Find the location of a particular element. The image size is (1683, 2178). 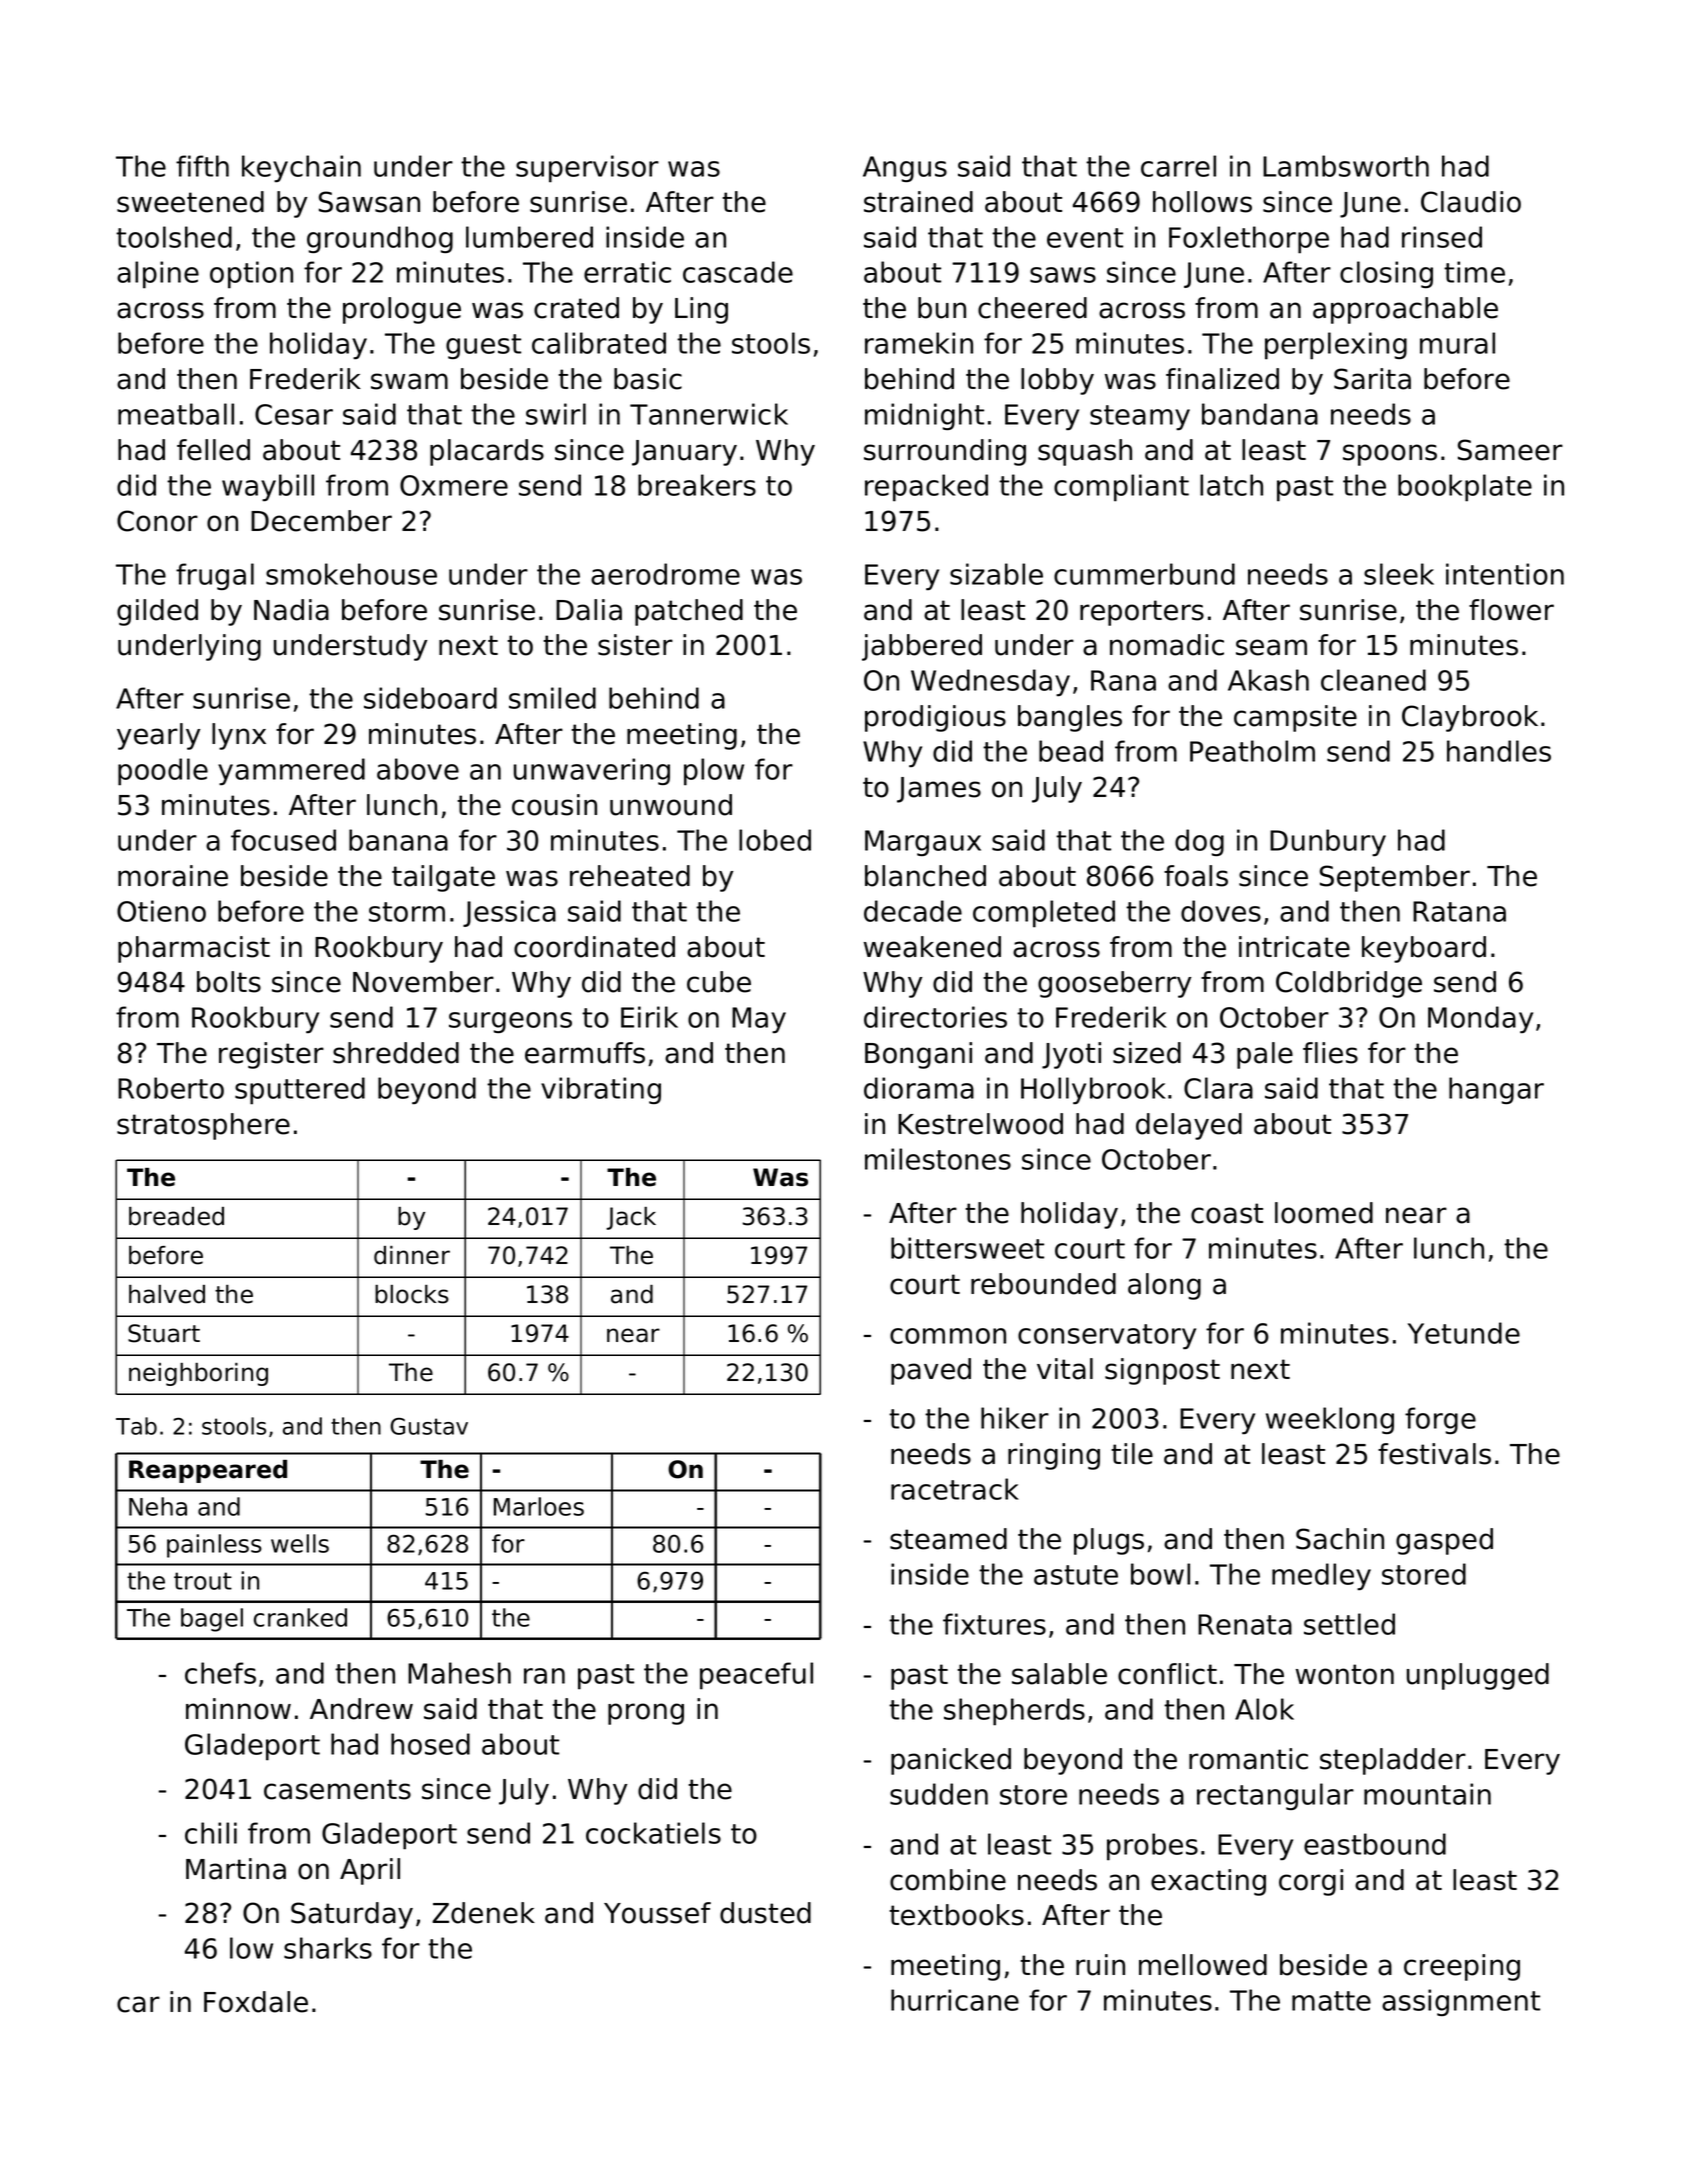

festivals is located at coordinates (1434, 1454).
